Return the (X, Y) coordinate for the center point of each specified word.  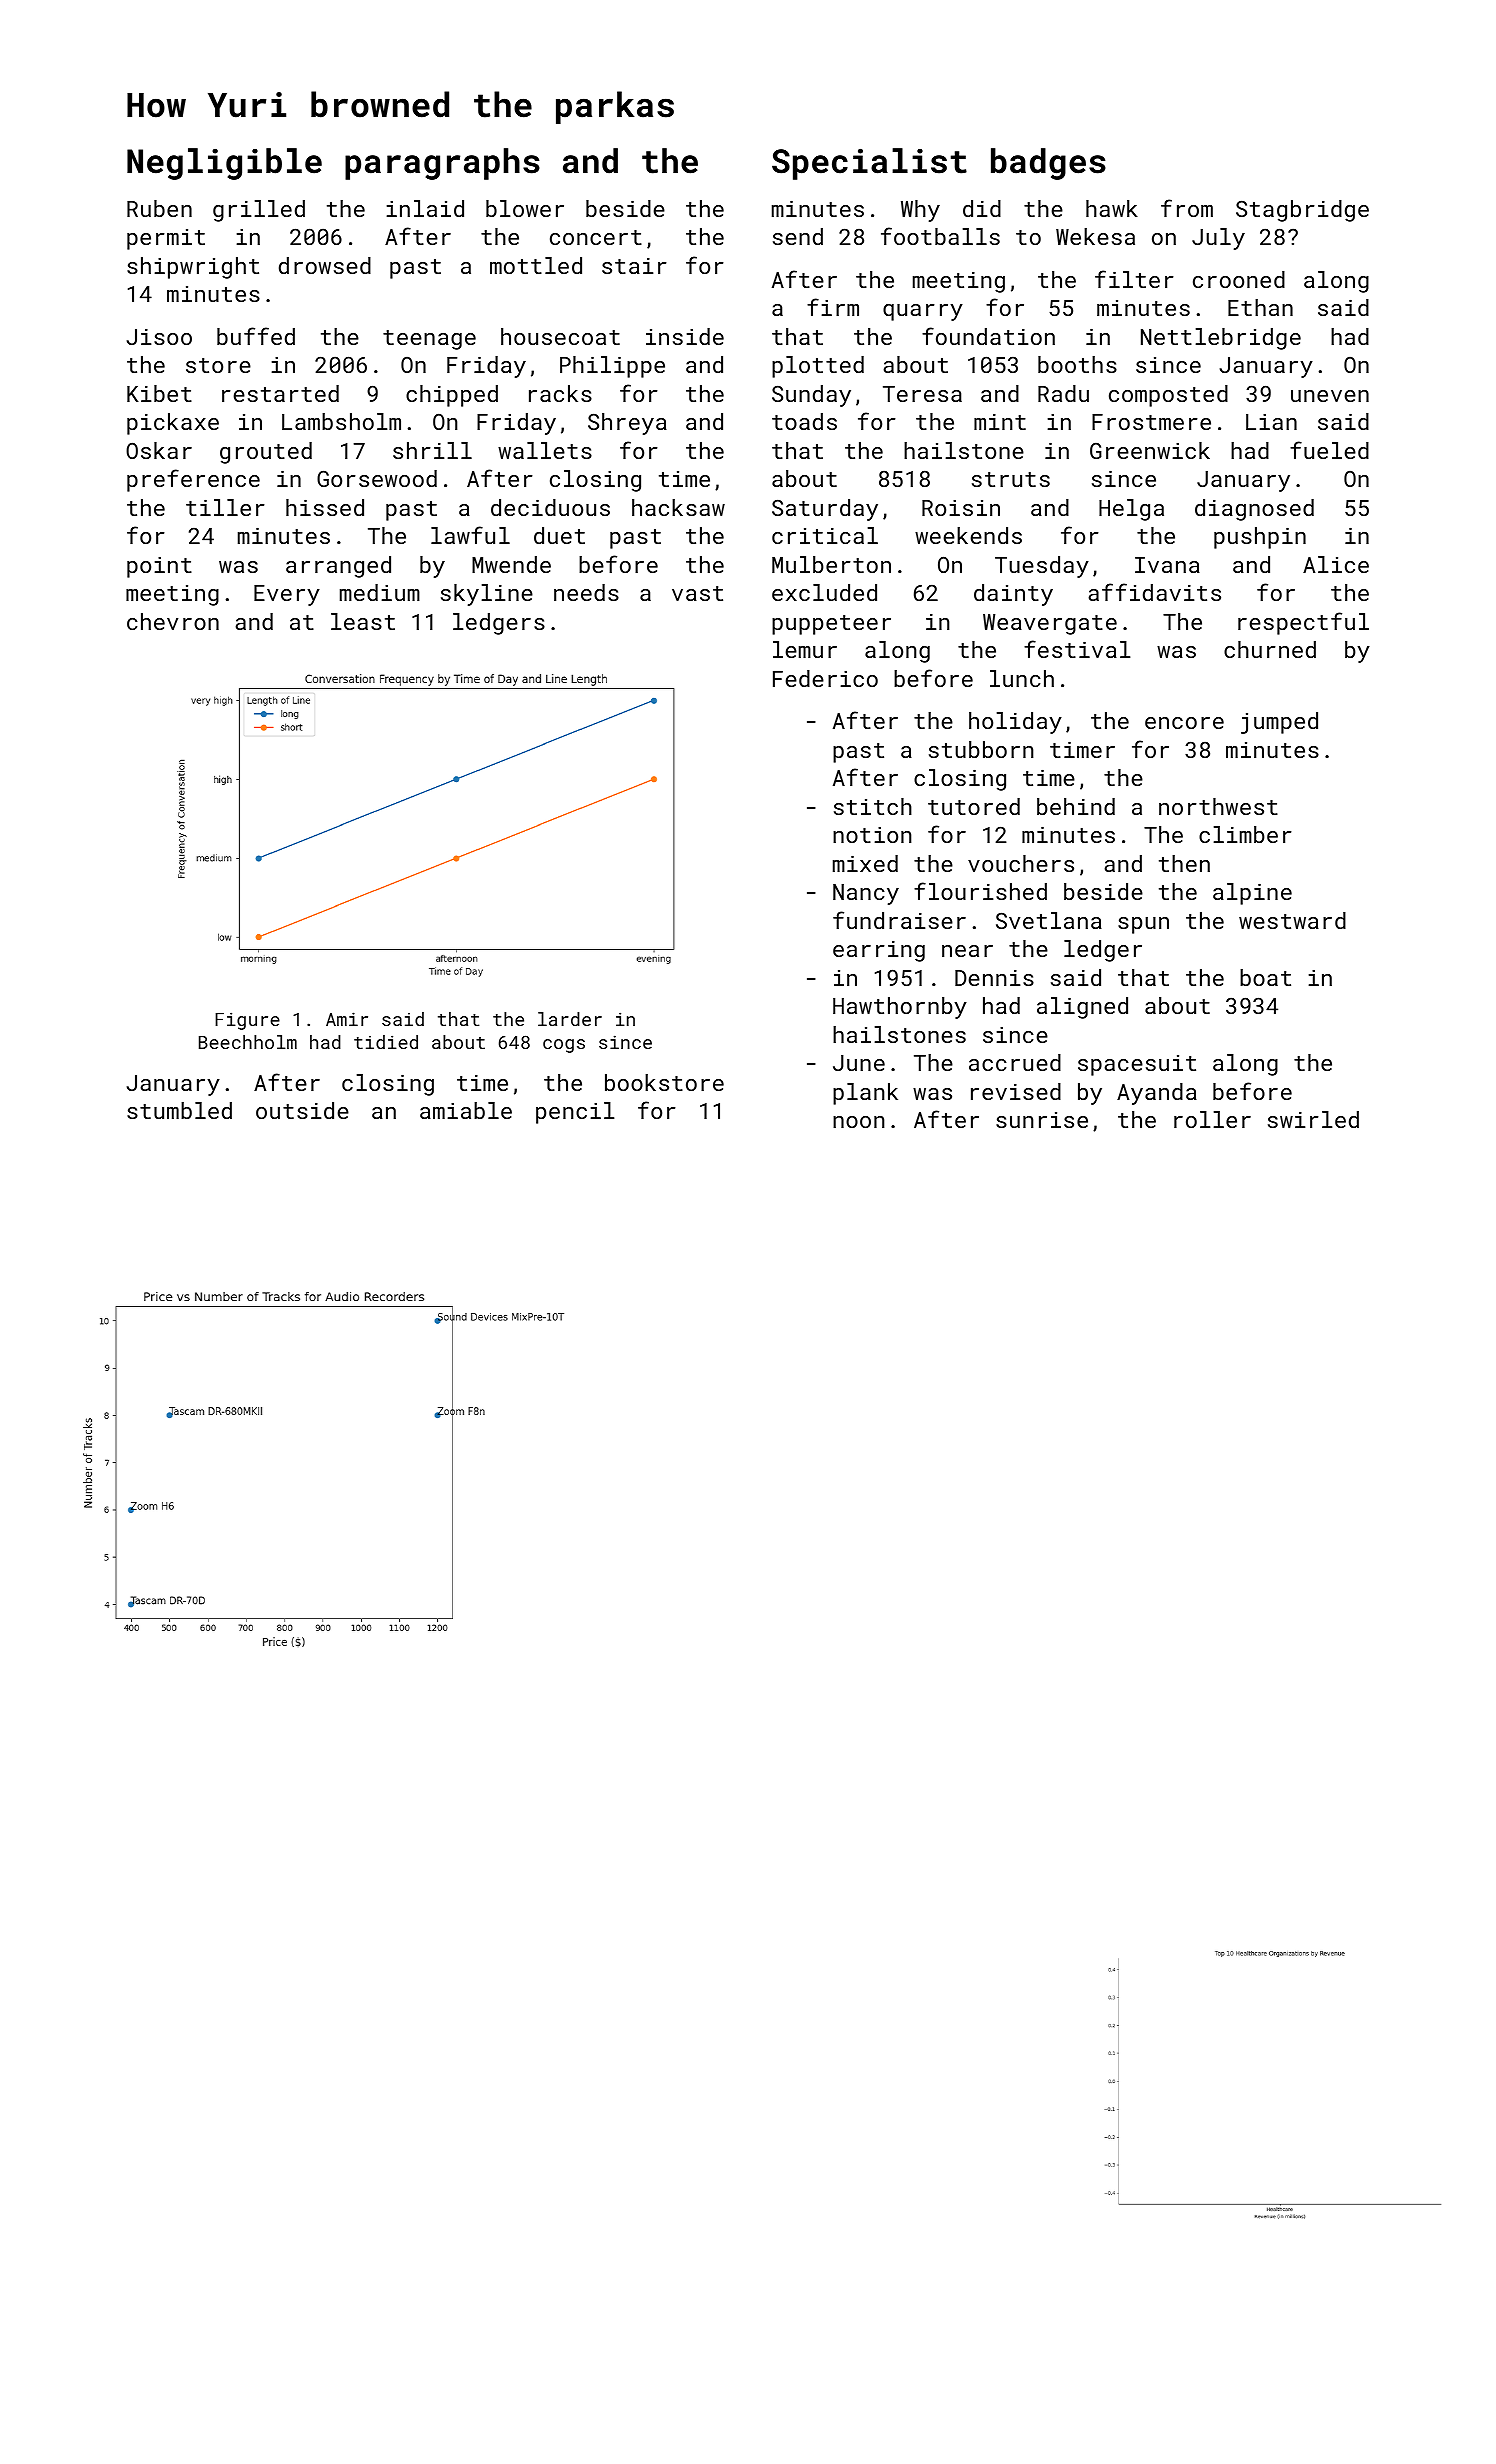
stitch (873, 806)
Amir (347, 1019)
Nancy (866, 894)
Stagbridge (1302, 211)
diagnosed (1254, 510)
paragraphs (442, 164)
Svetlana (1049, 920)
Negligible (224, 164)
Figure (247, 1021)
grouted (266, 453)
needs (586, 592)
